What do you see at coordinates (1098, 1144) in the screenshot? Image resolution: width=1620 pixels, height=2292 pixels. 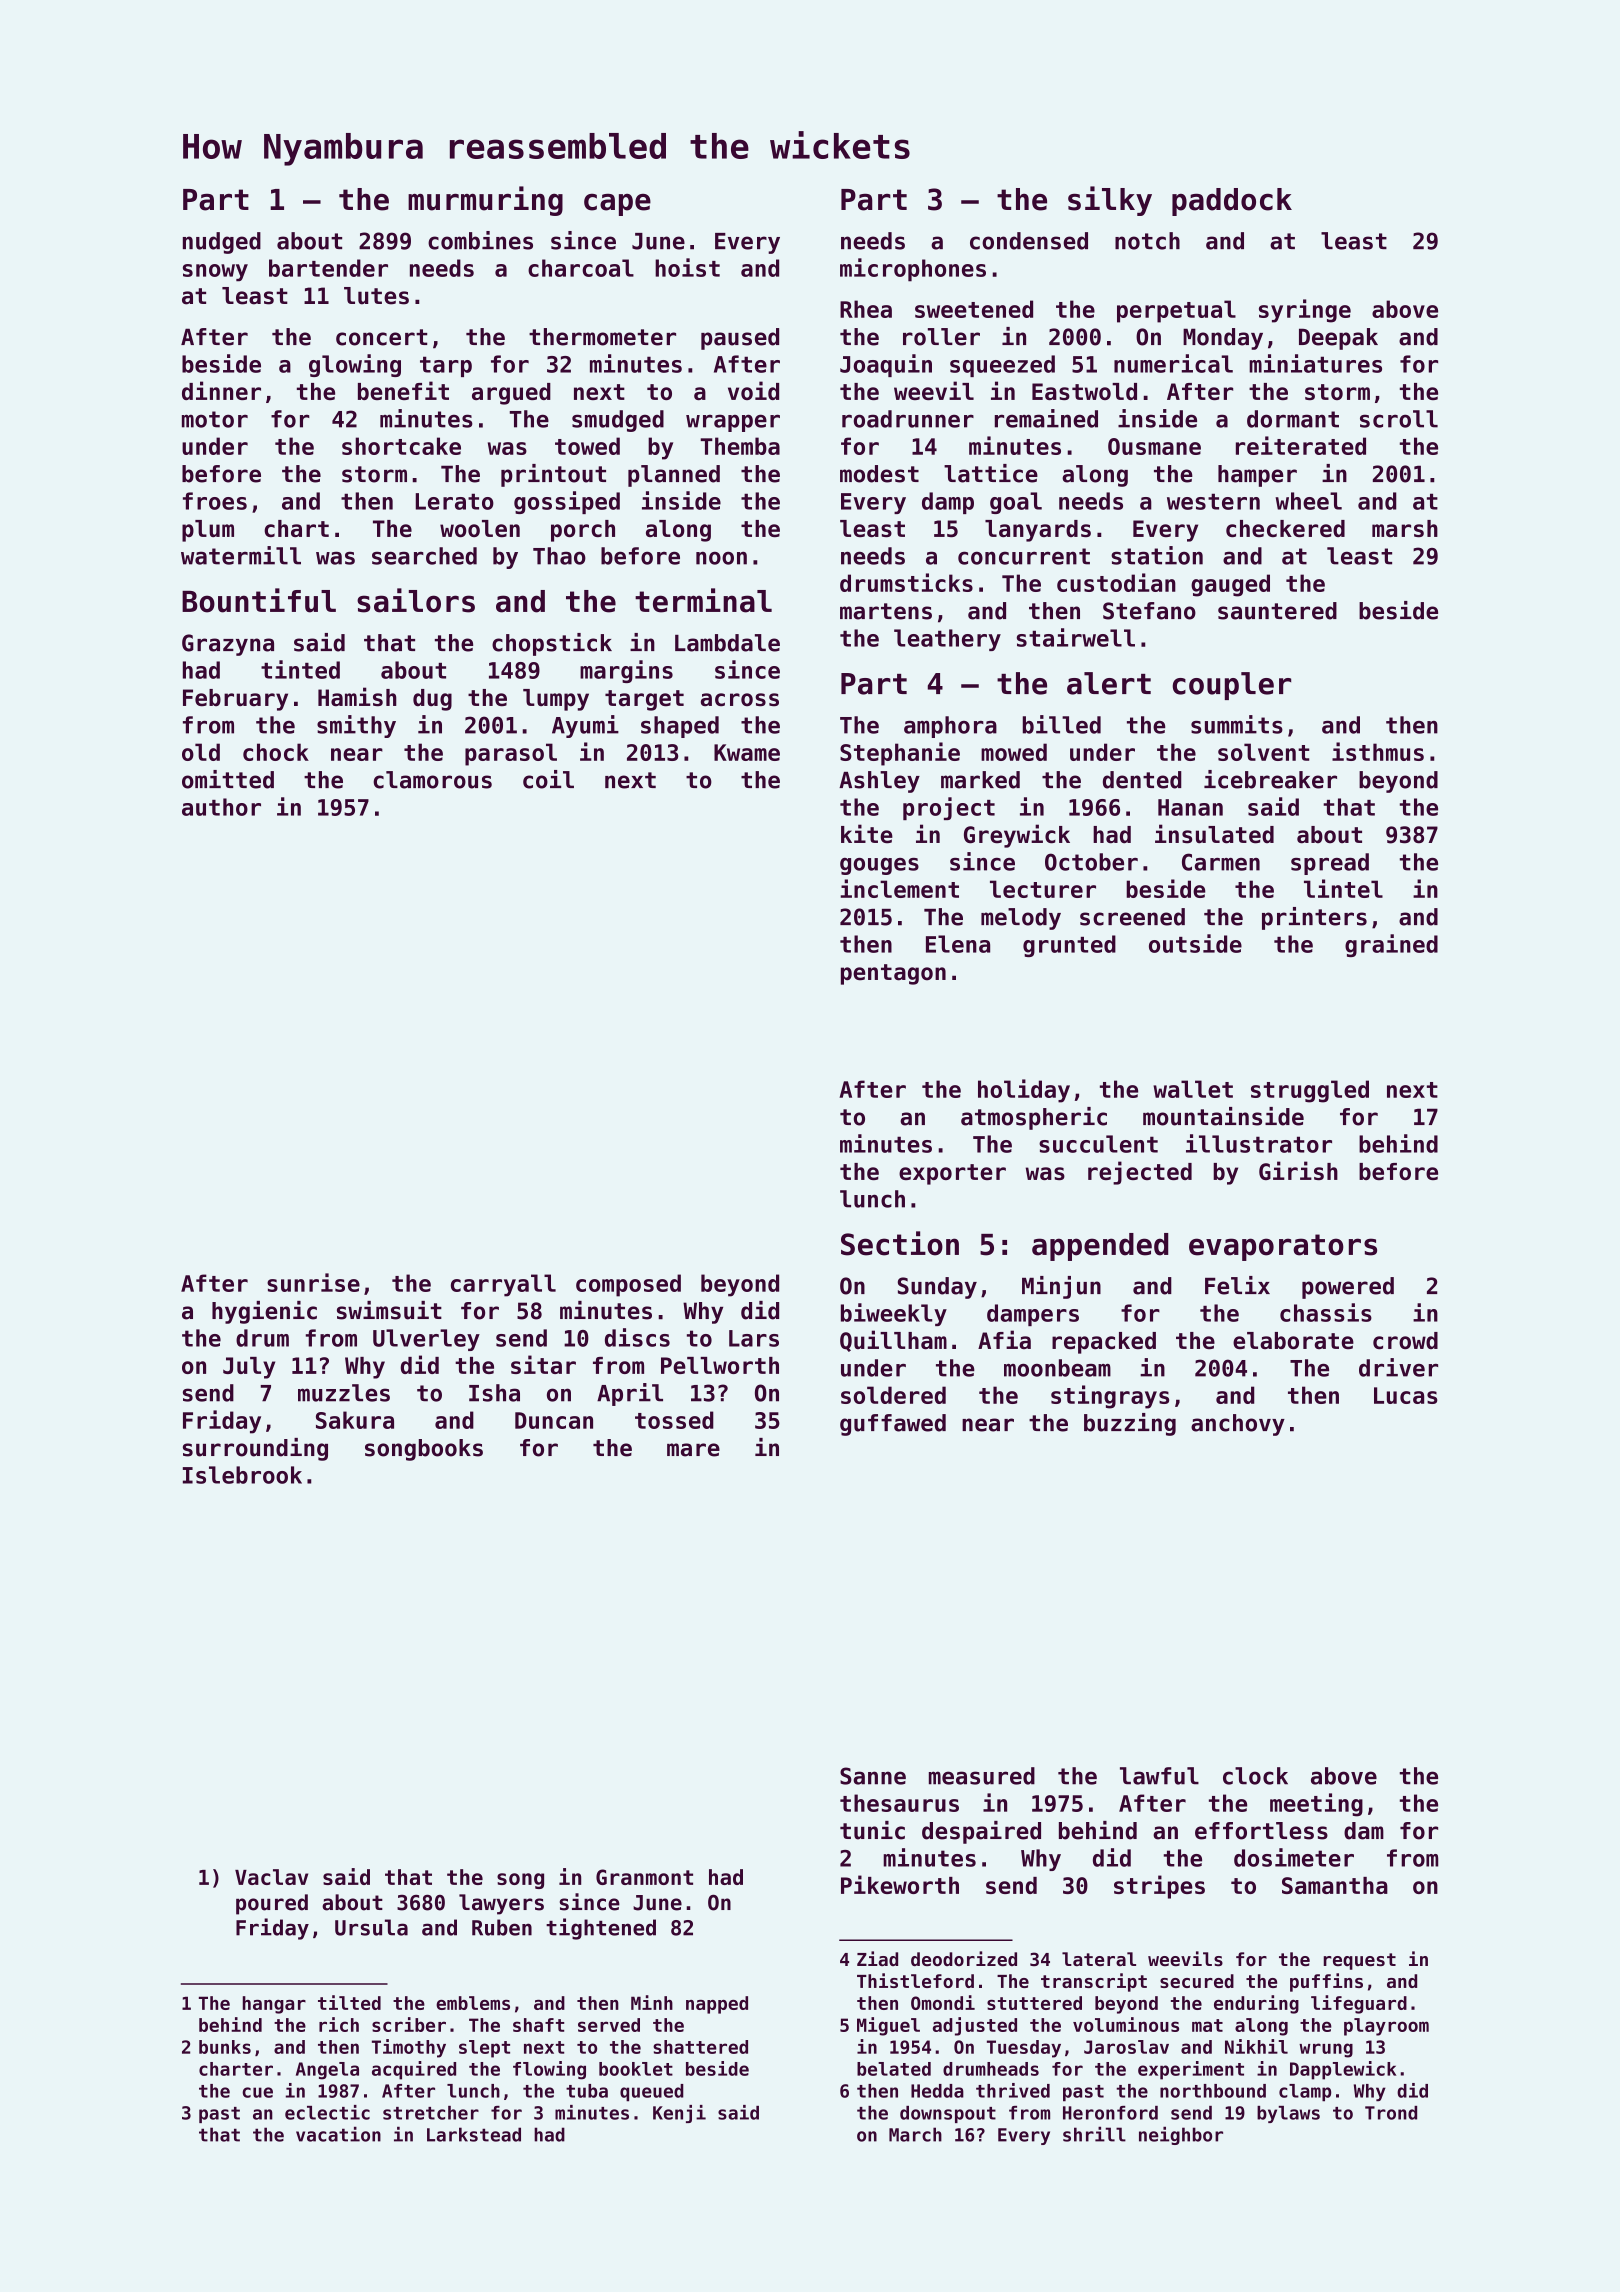 I see `succulent` at bounding box center [1098, 1144].
